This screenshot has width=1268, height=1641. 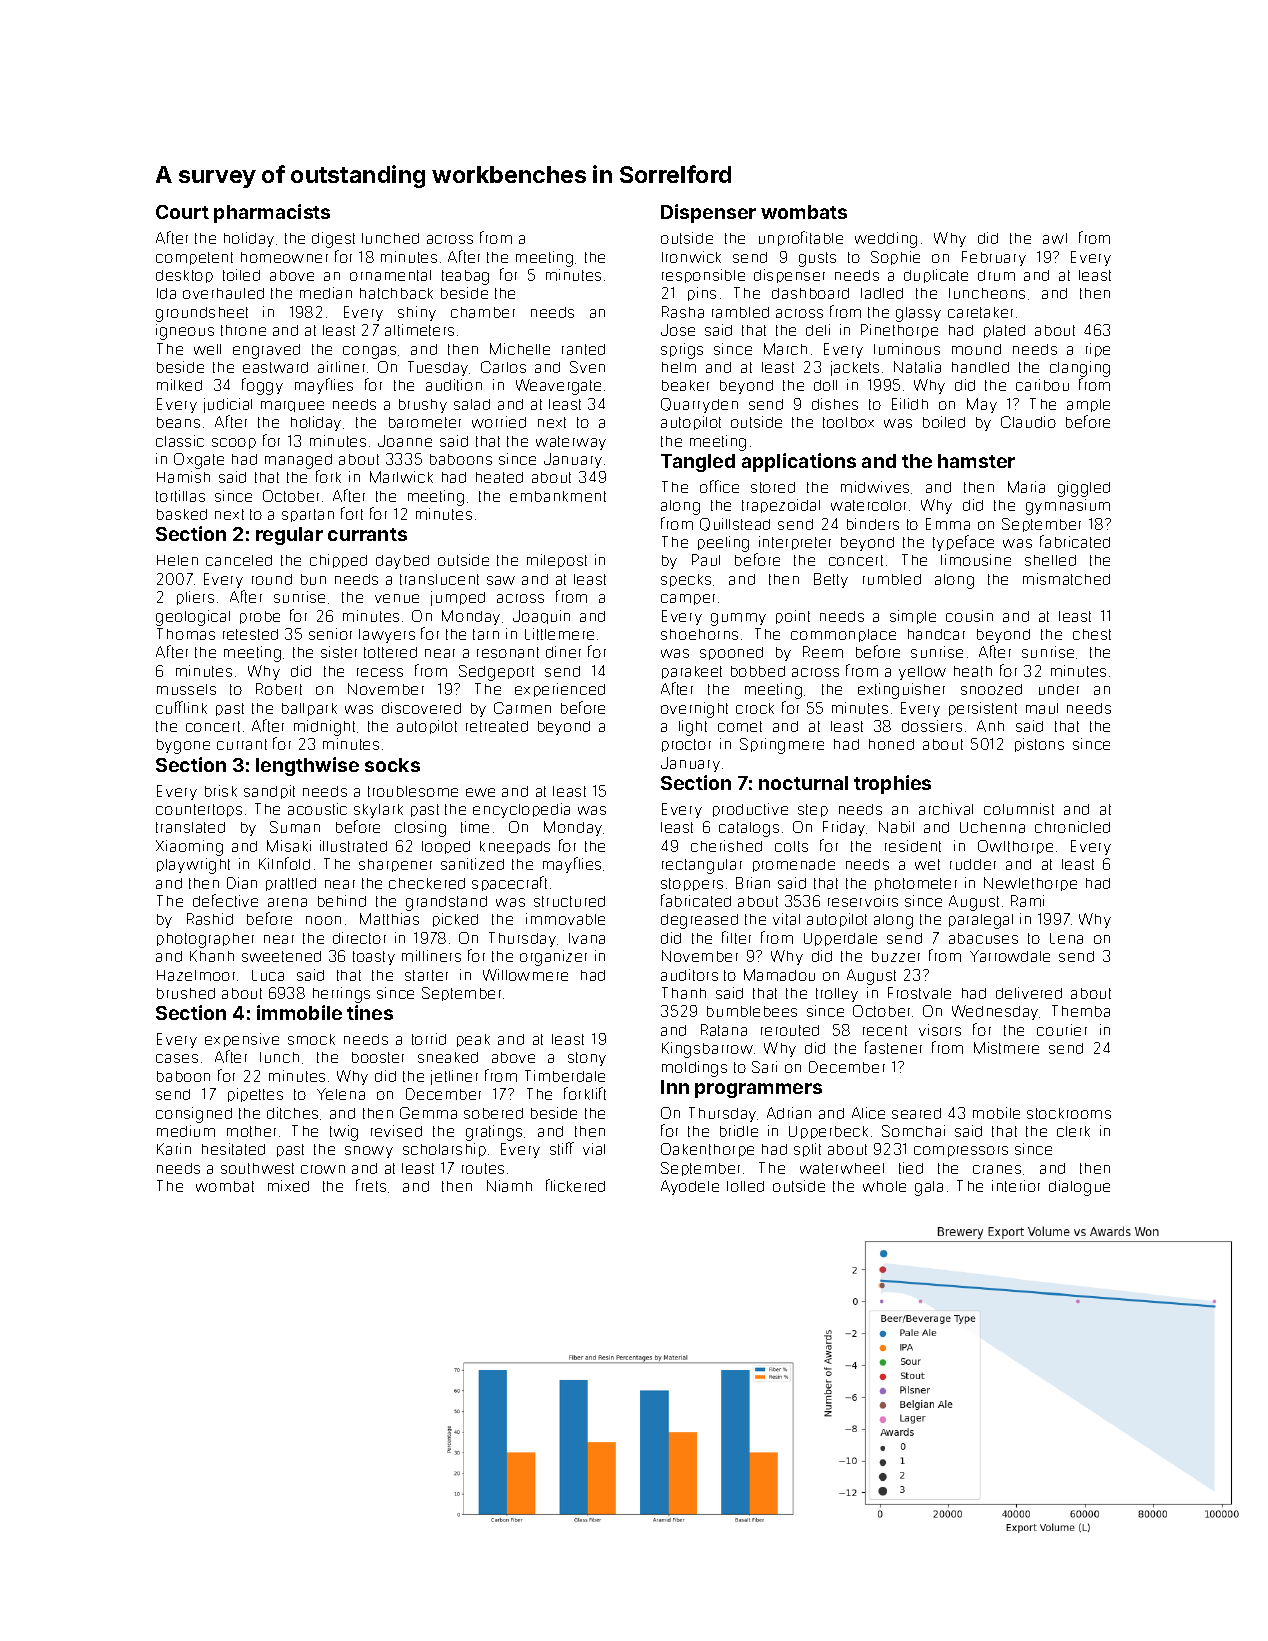 I want to click on consigned, so click(x=194, y=1115).
